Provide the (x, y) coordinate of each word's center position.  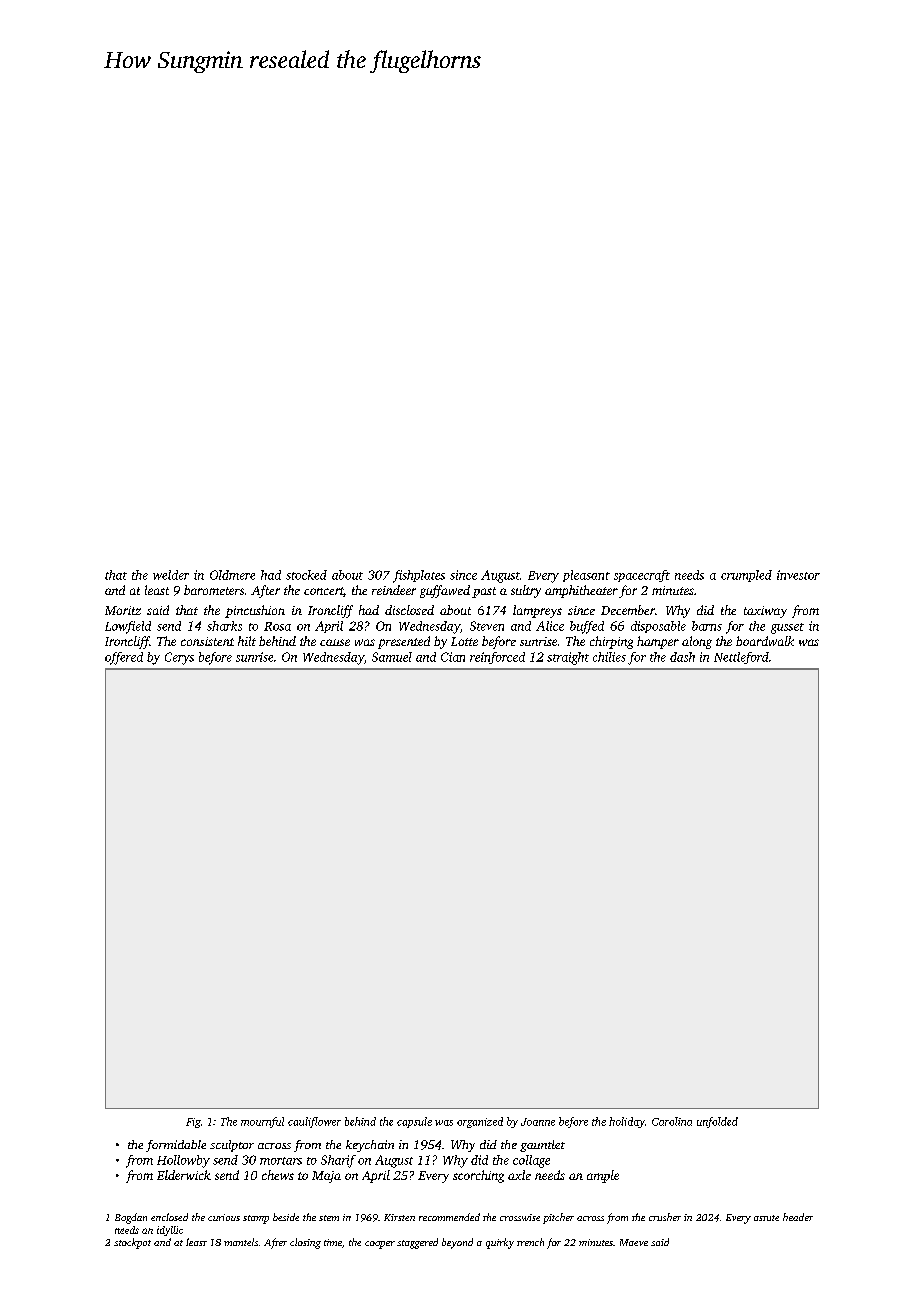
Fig (193, 1123)
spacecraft (642, 576)
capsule (414, 1122)
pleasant (586, 576)
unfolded (717, 1122)
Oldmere (232, 575)
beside (286, 1217)
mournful (262, 1122)
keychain (370, 1146)
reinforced (497, 658)
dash (682, 657)
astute (766, 1218)
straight (568, 658)
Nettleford (741, 658)
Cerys (179, 658)
